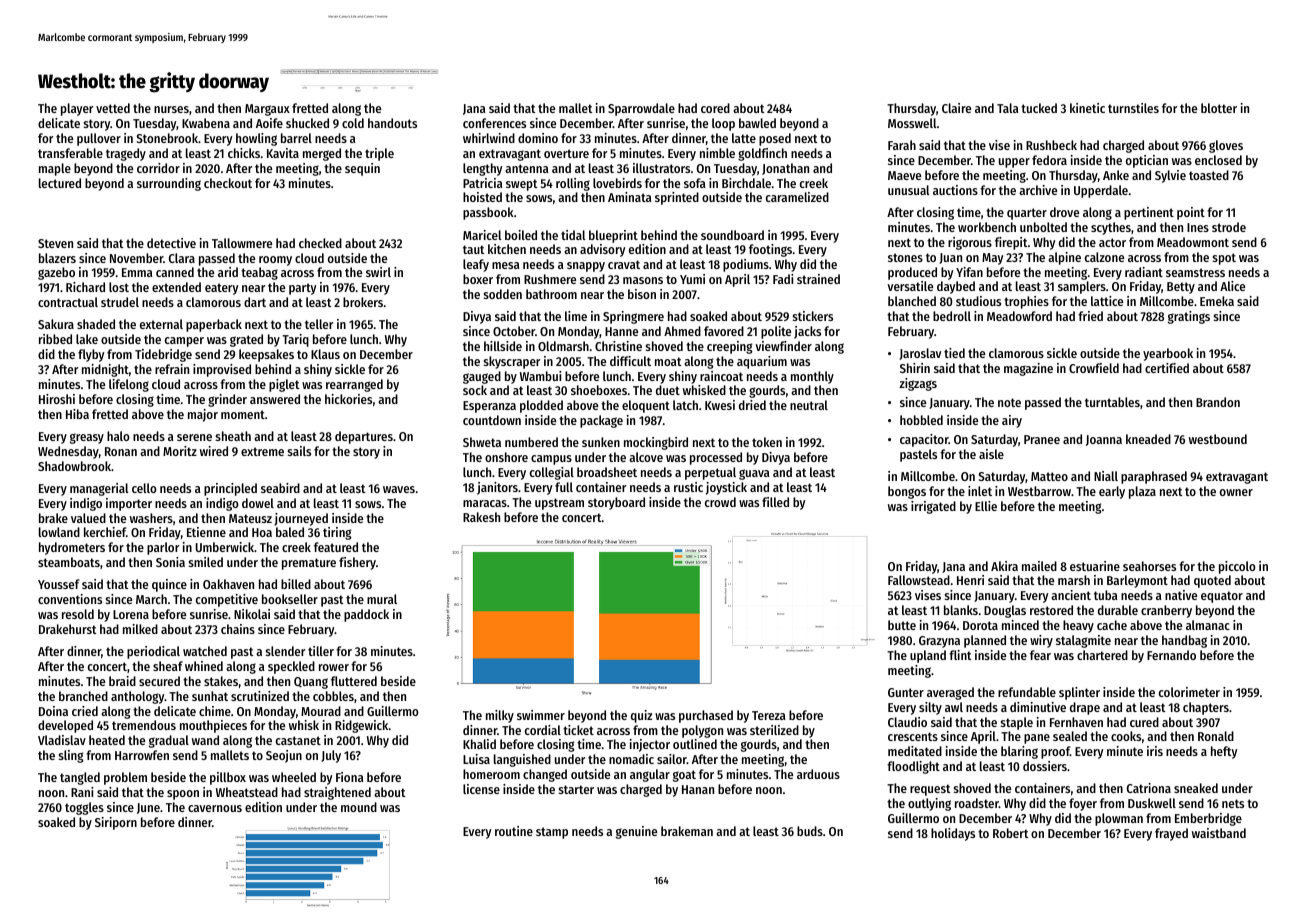 This image has width=1308, height=924. I want to click on stamp, so click(552, 833).
